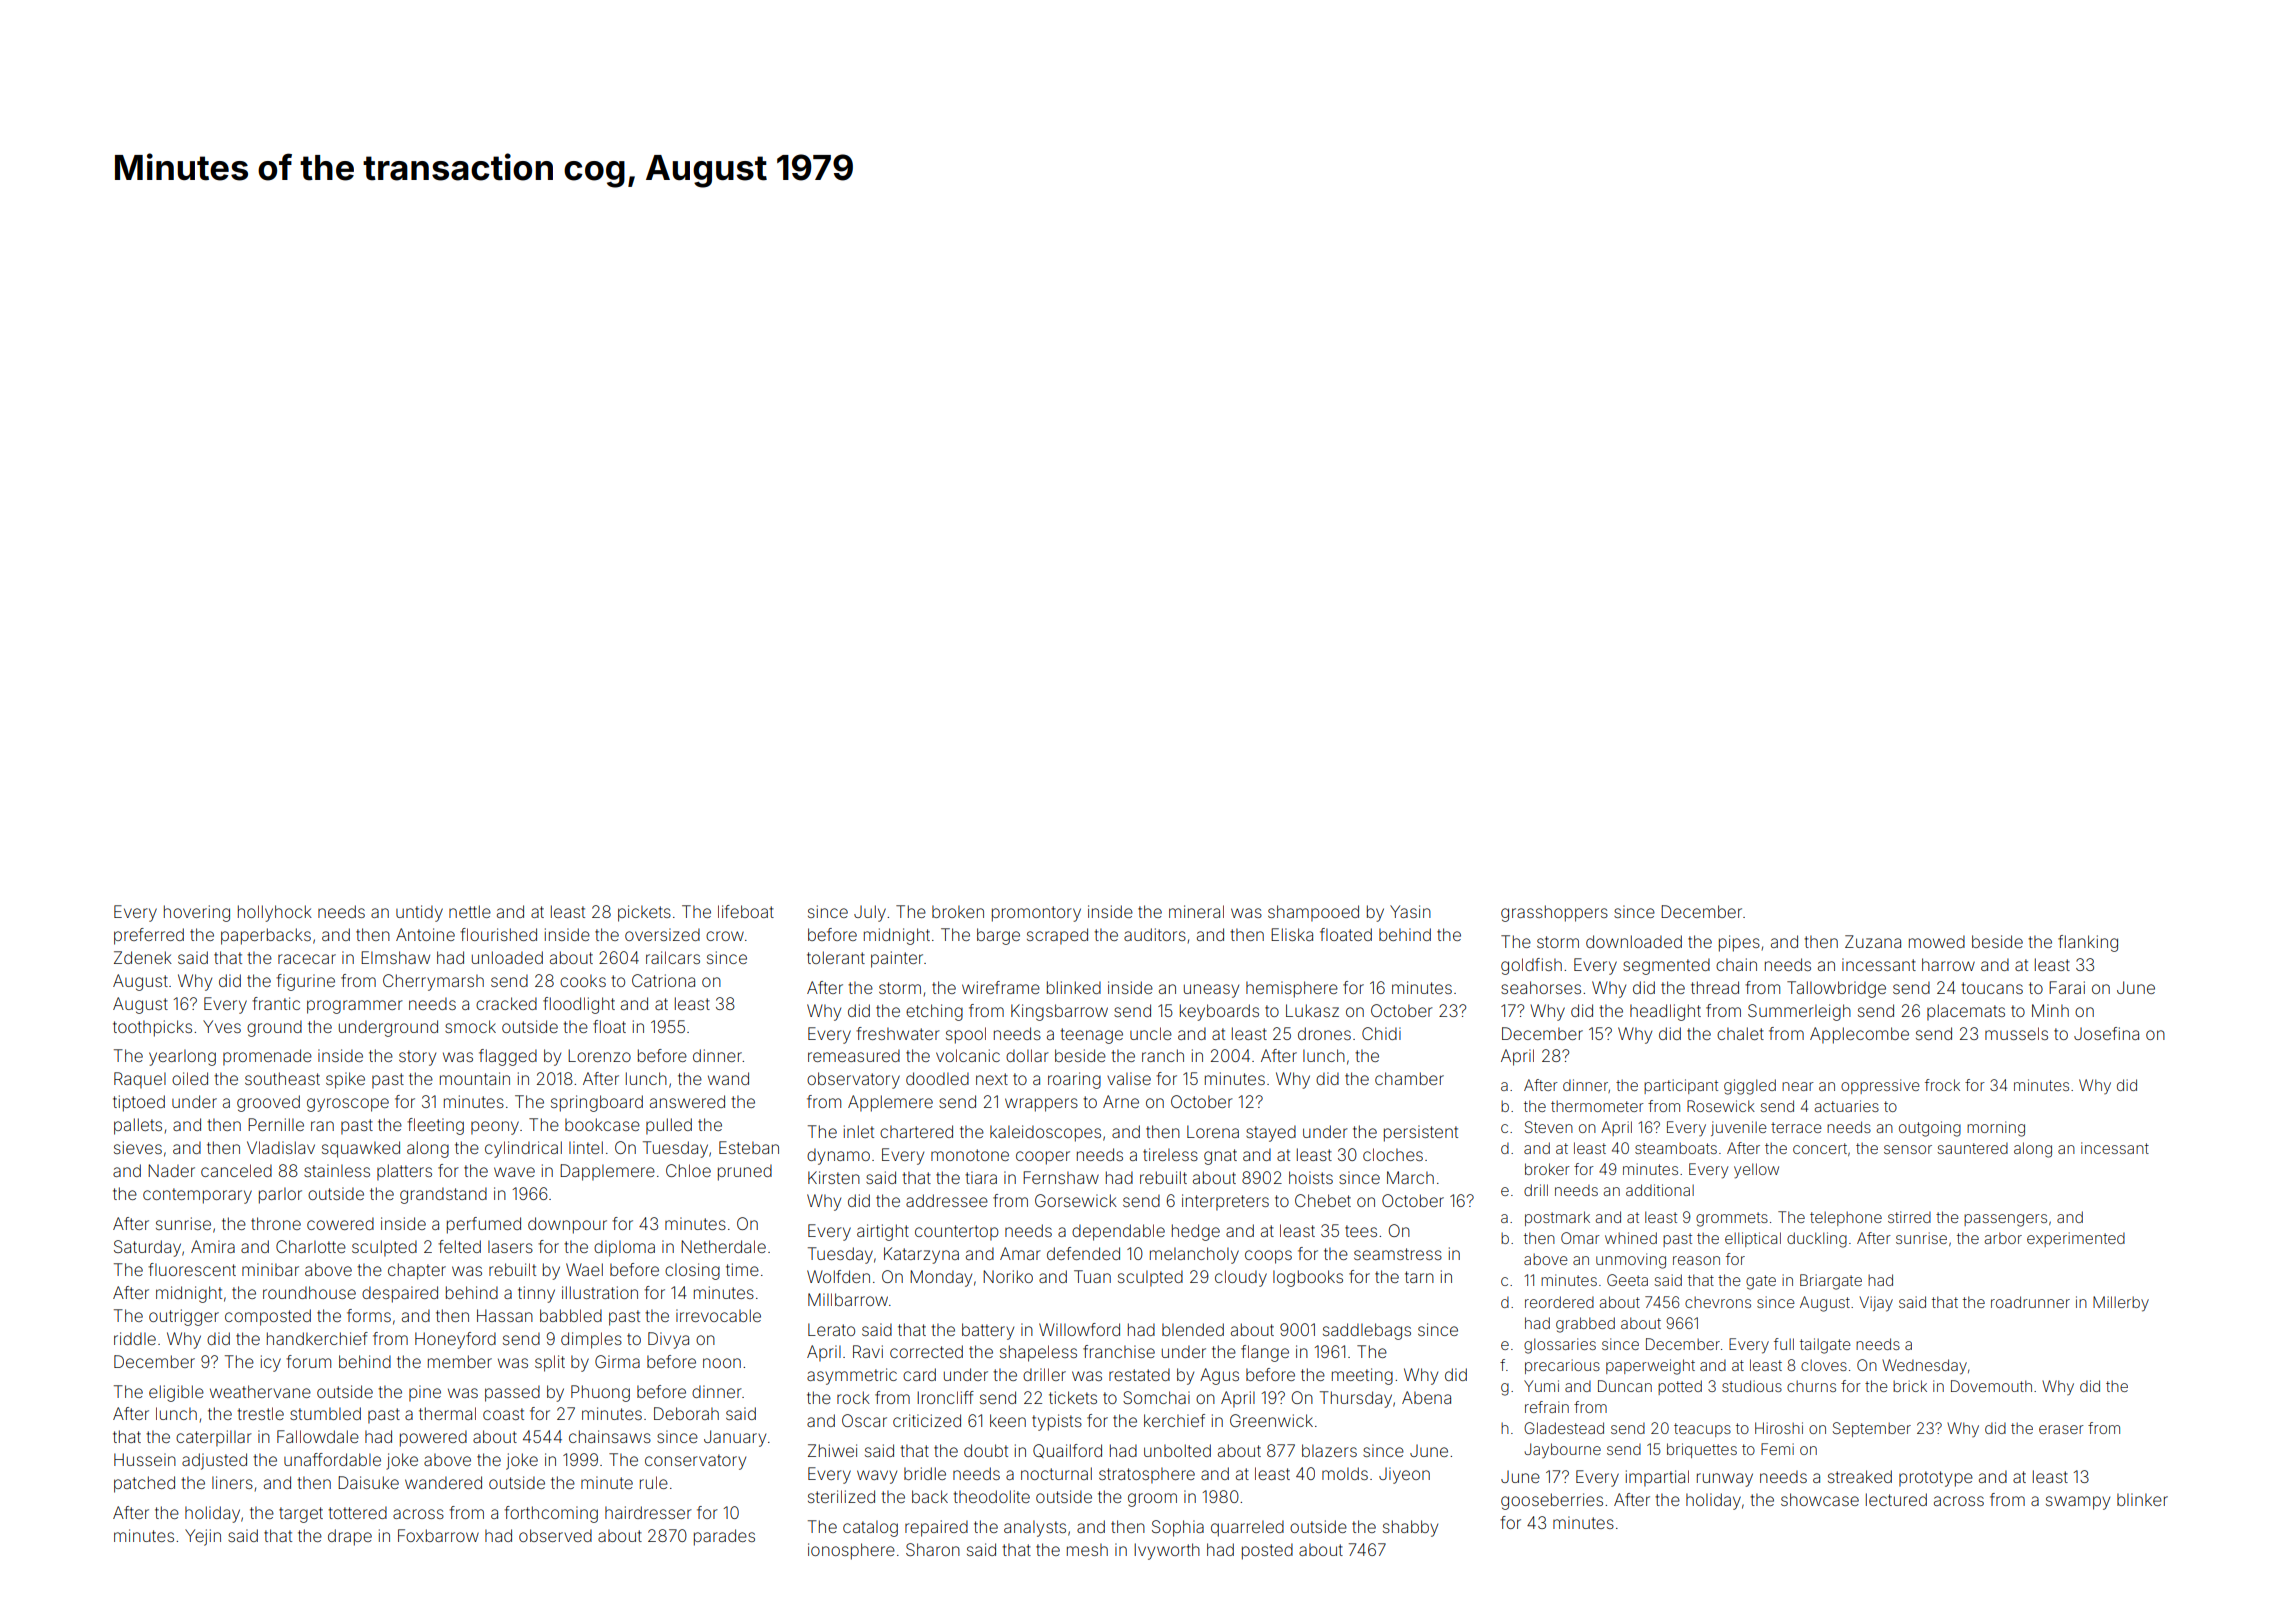 The width and height of the document is (2282, 1614). Describe the element at coordinates (1820, 1499) in the document. I see `showcase` at that location.
